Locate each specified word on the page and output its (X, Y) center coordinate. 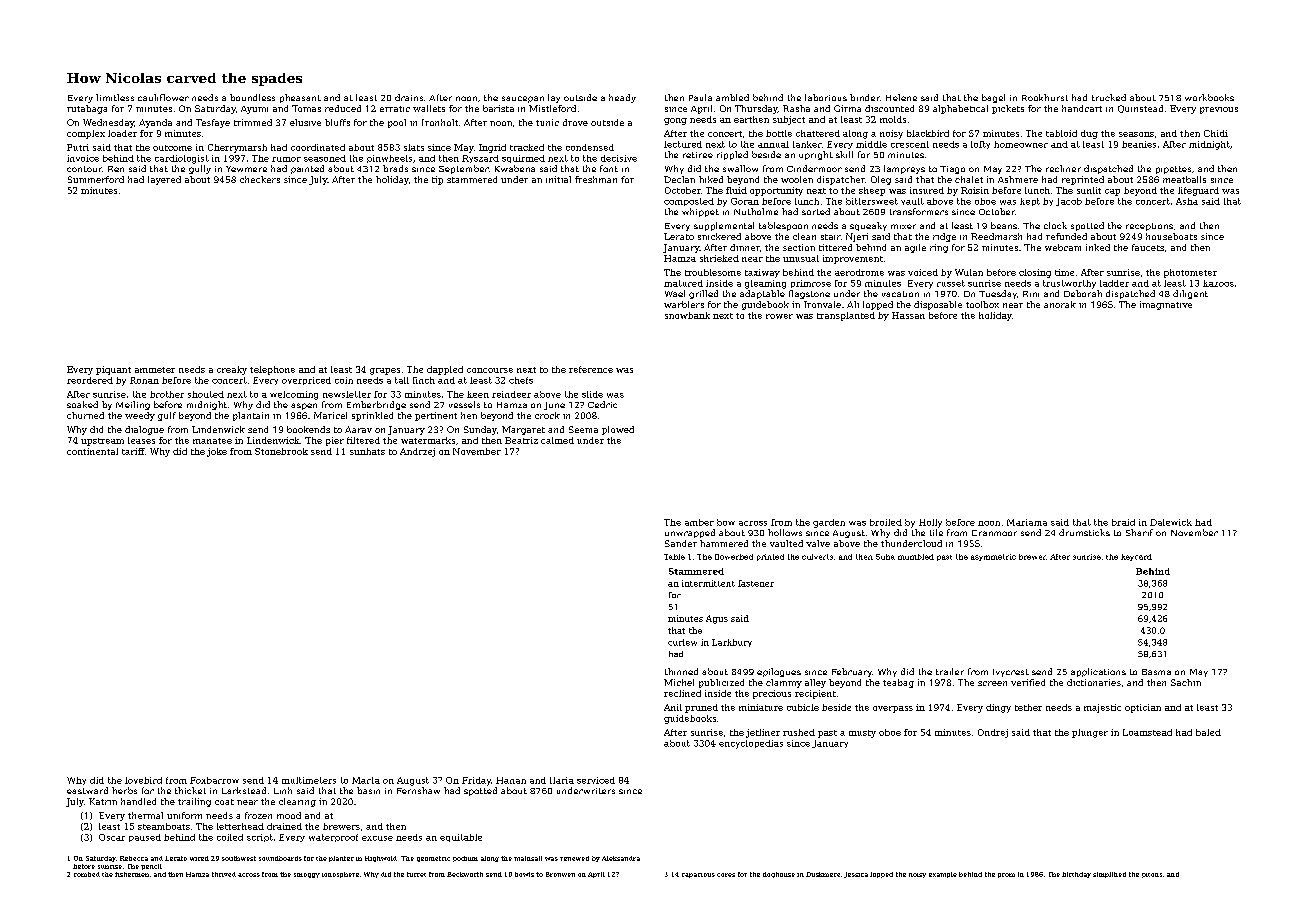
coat (224, 802)
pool (397, 123)
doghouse (779, 875)
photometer (1190, 273)
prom (1006, 875)
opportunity (776, 191)
